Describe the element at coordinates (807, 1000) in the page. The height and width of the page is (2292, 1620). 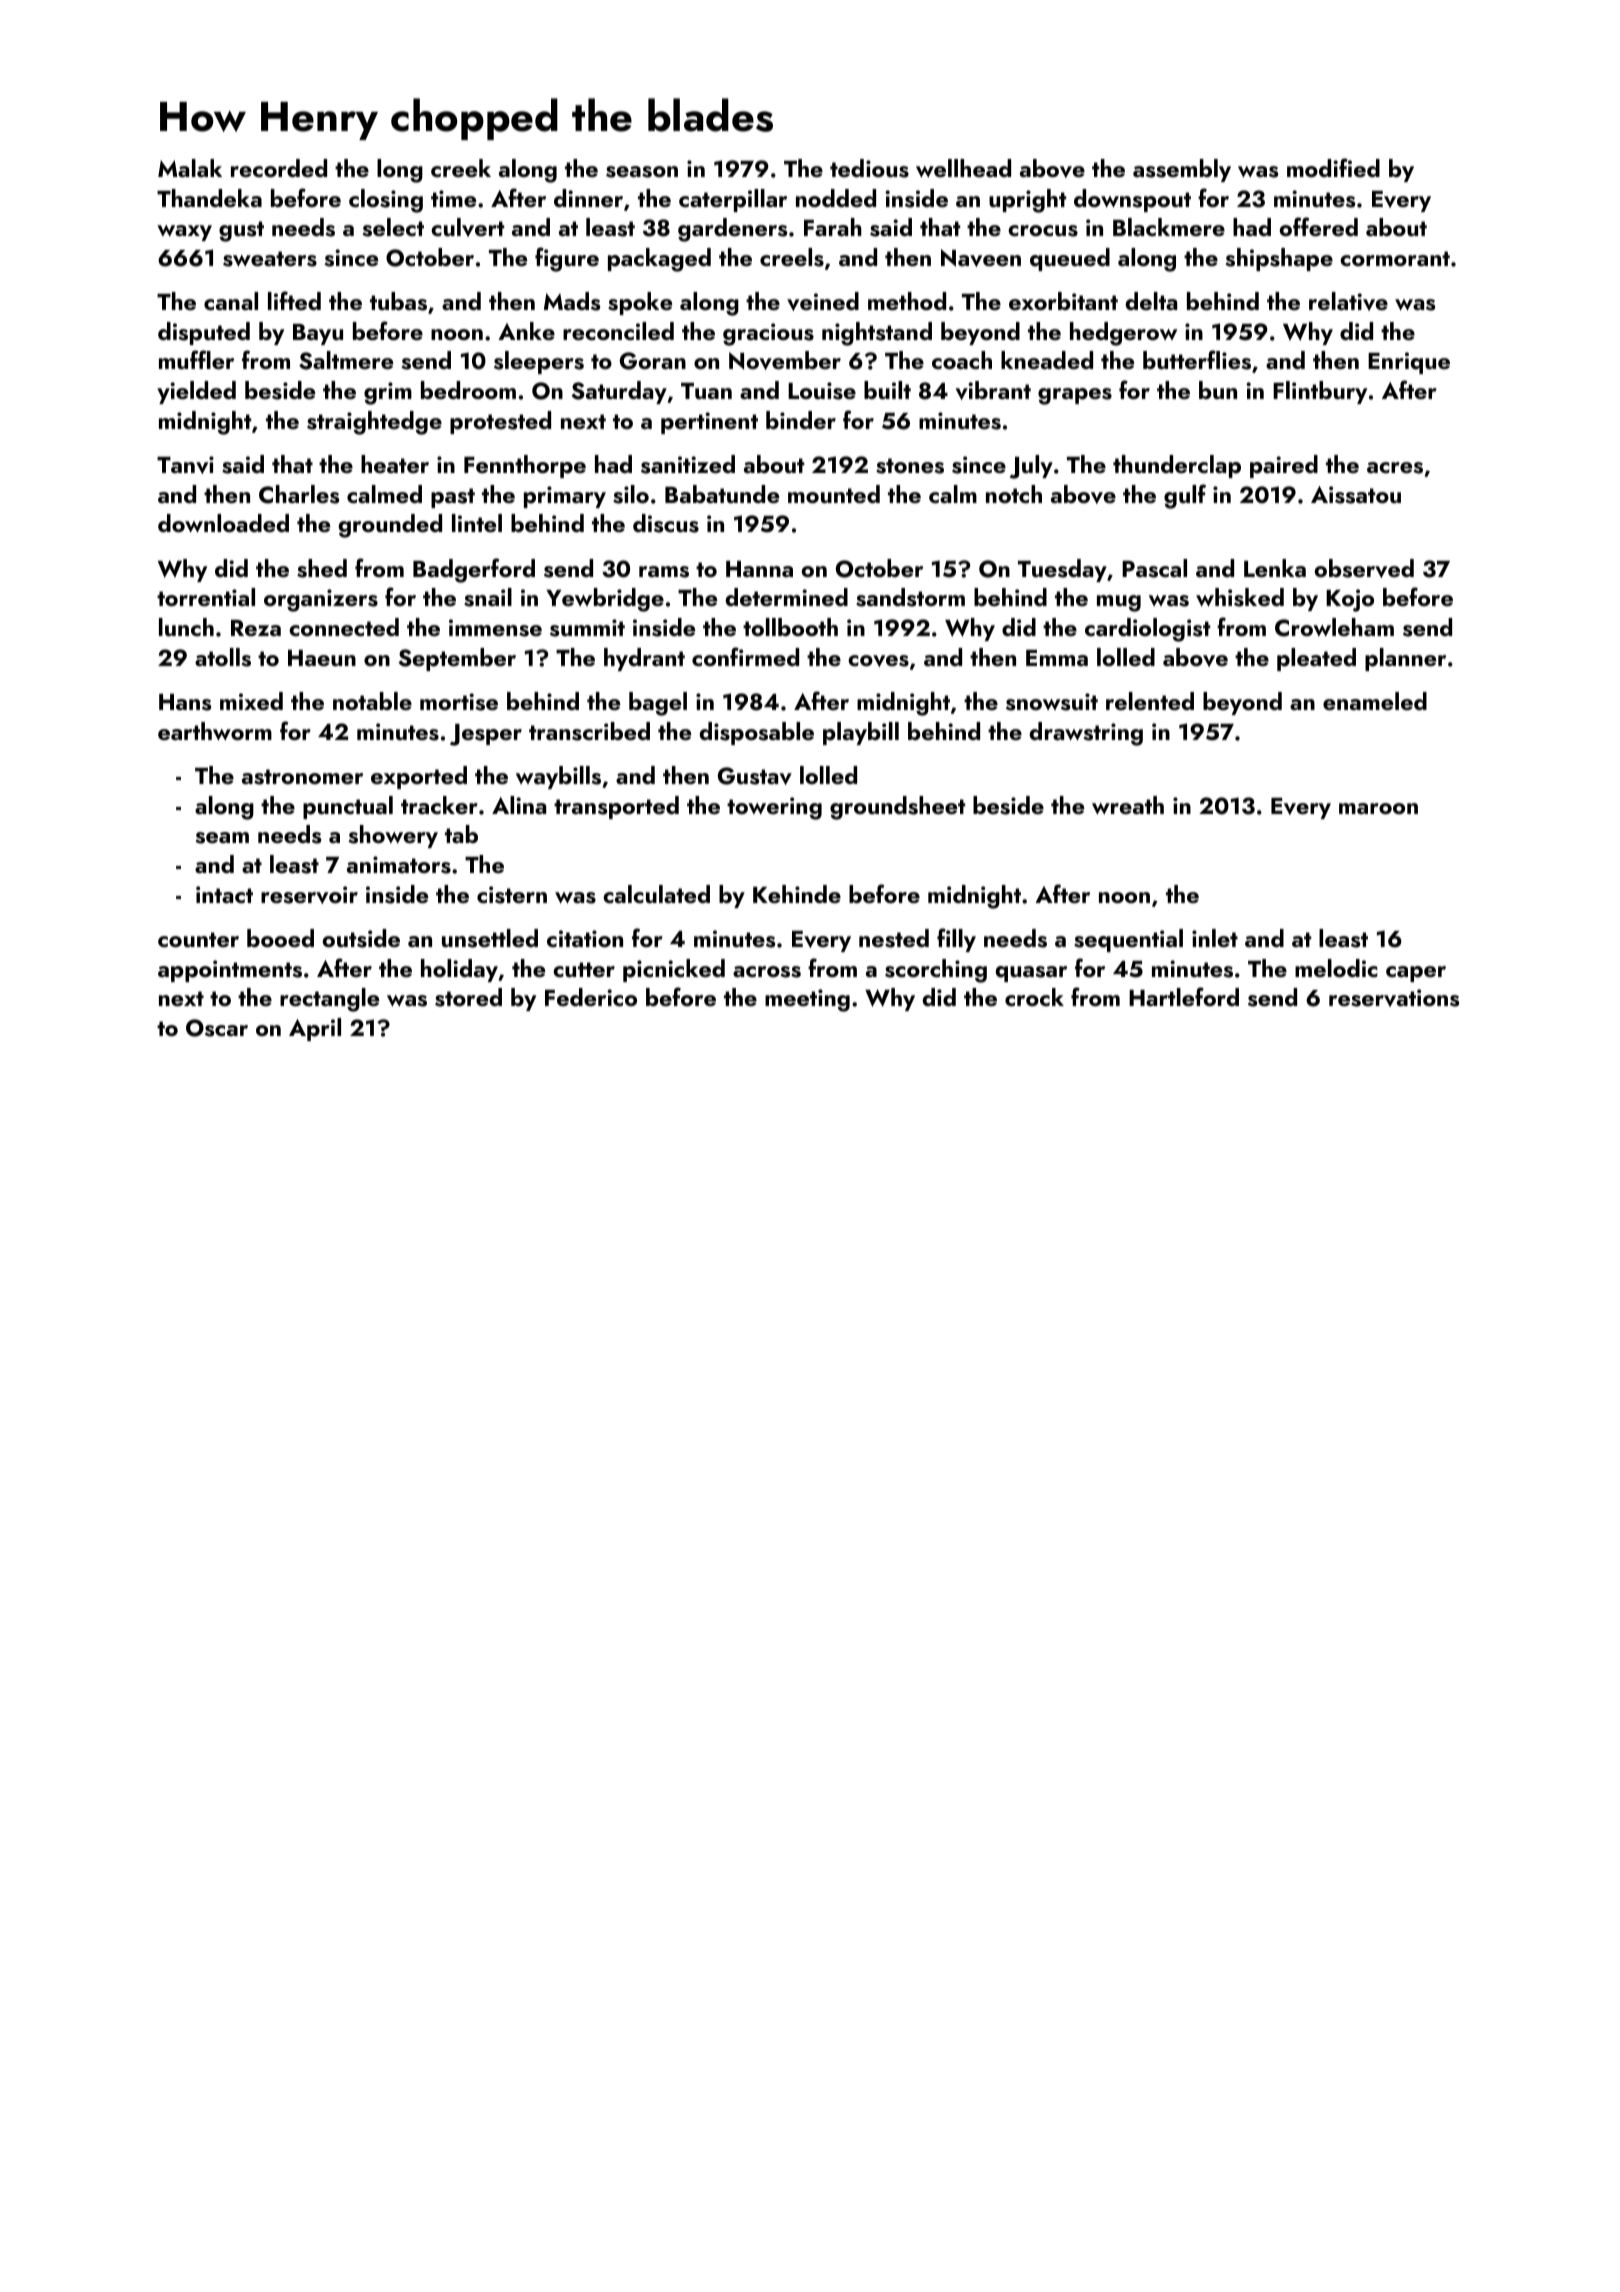
I see `meeting` at that location.
